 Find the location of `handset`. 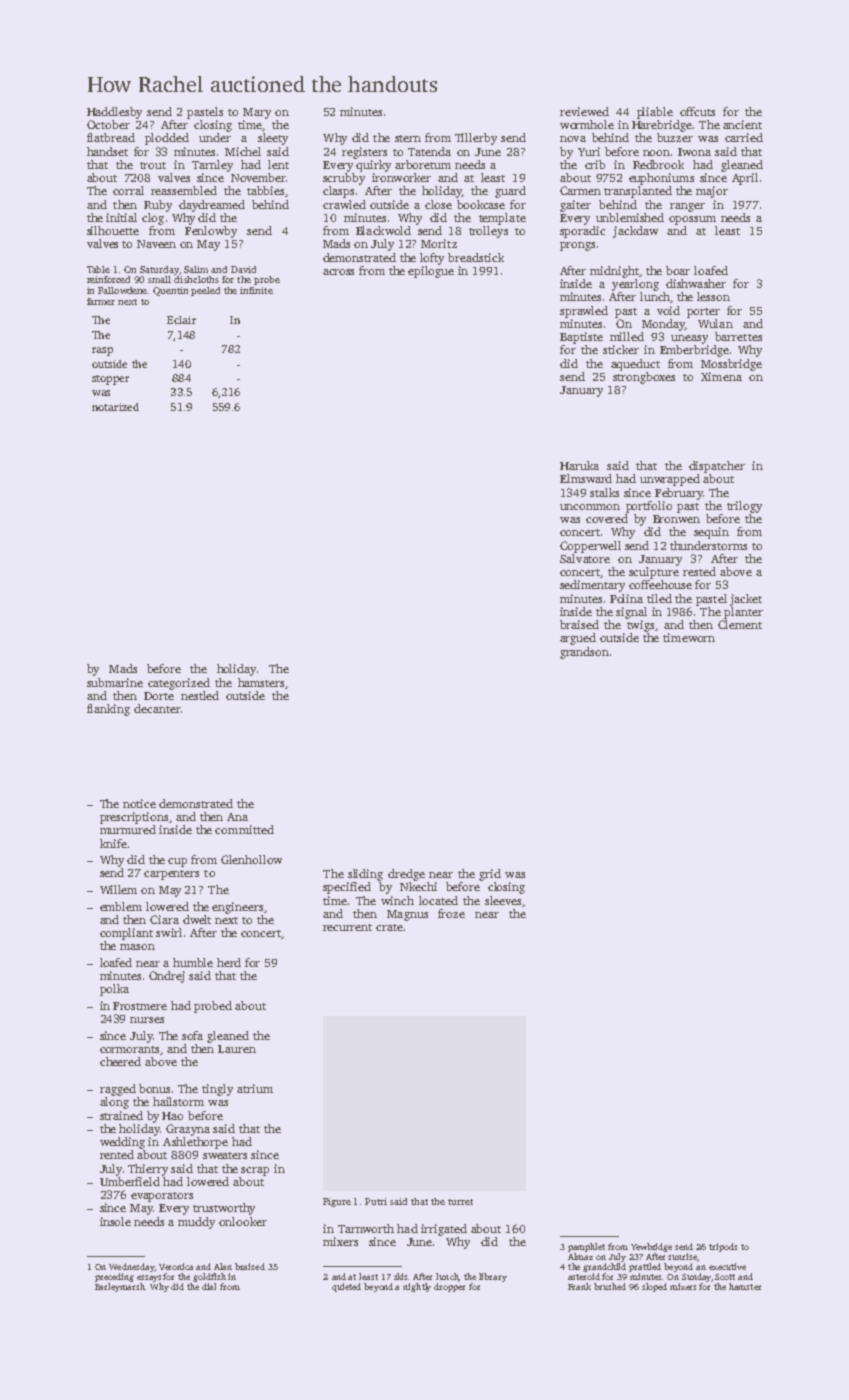

handset is located at coordinates (107, 151).
